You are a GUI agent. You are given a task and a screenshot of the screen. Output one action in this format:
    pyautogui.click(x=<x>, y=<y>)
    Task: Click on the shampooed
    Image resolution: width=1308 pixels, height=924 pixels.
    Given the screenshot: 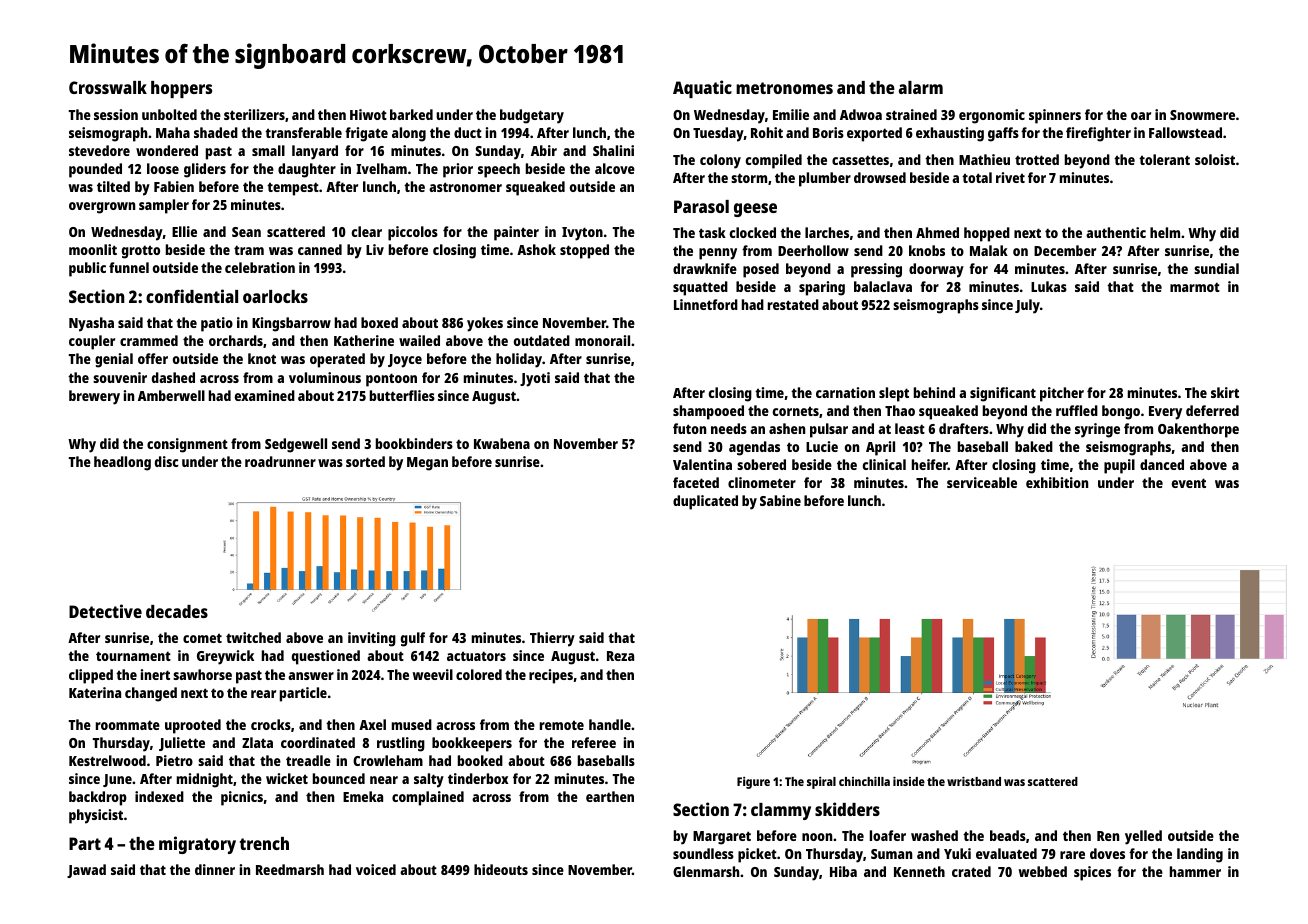 What is the action you would take?
    pyautogui.click(x=708, y=412)
